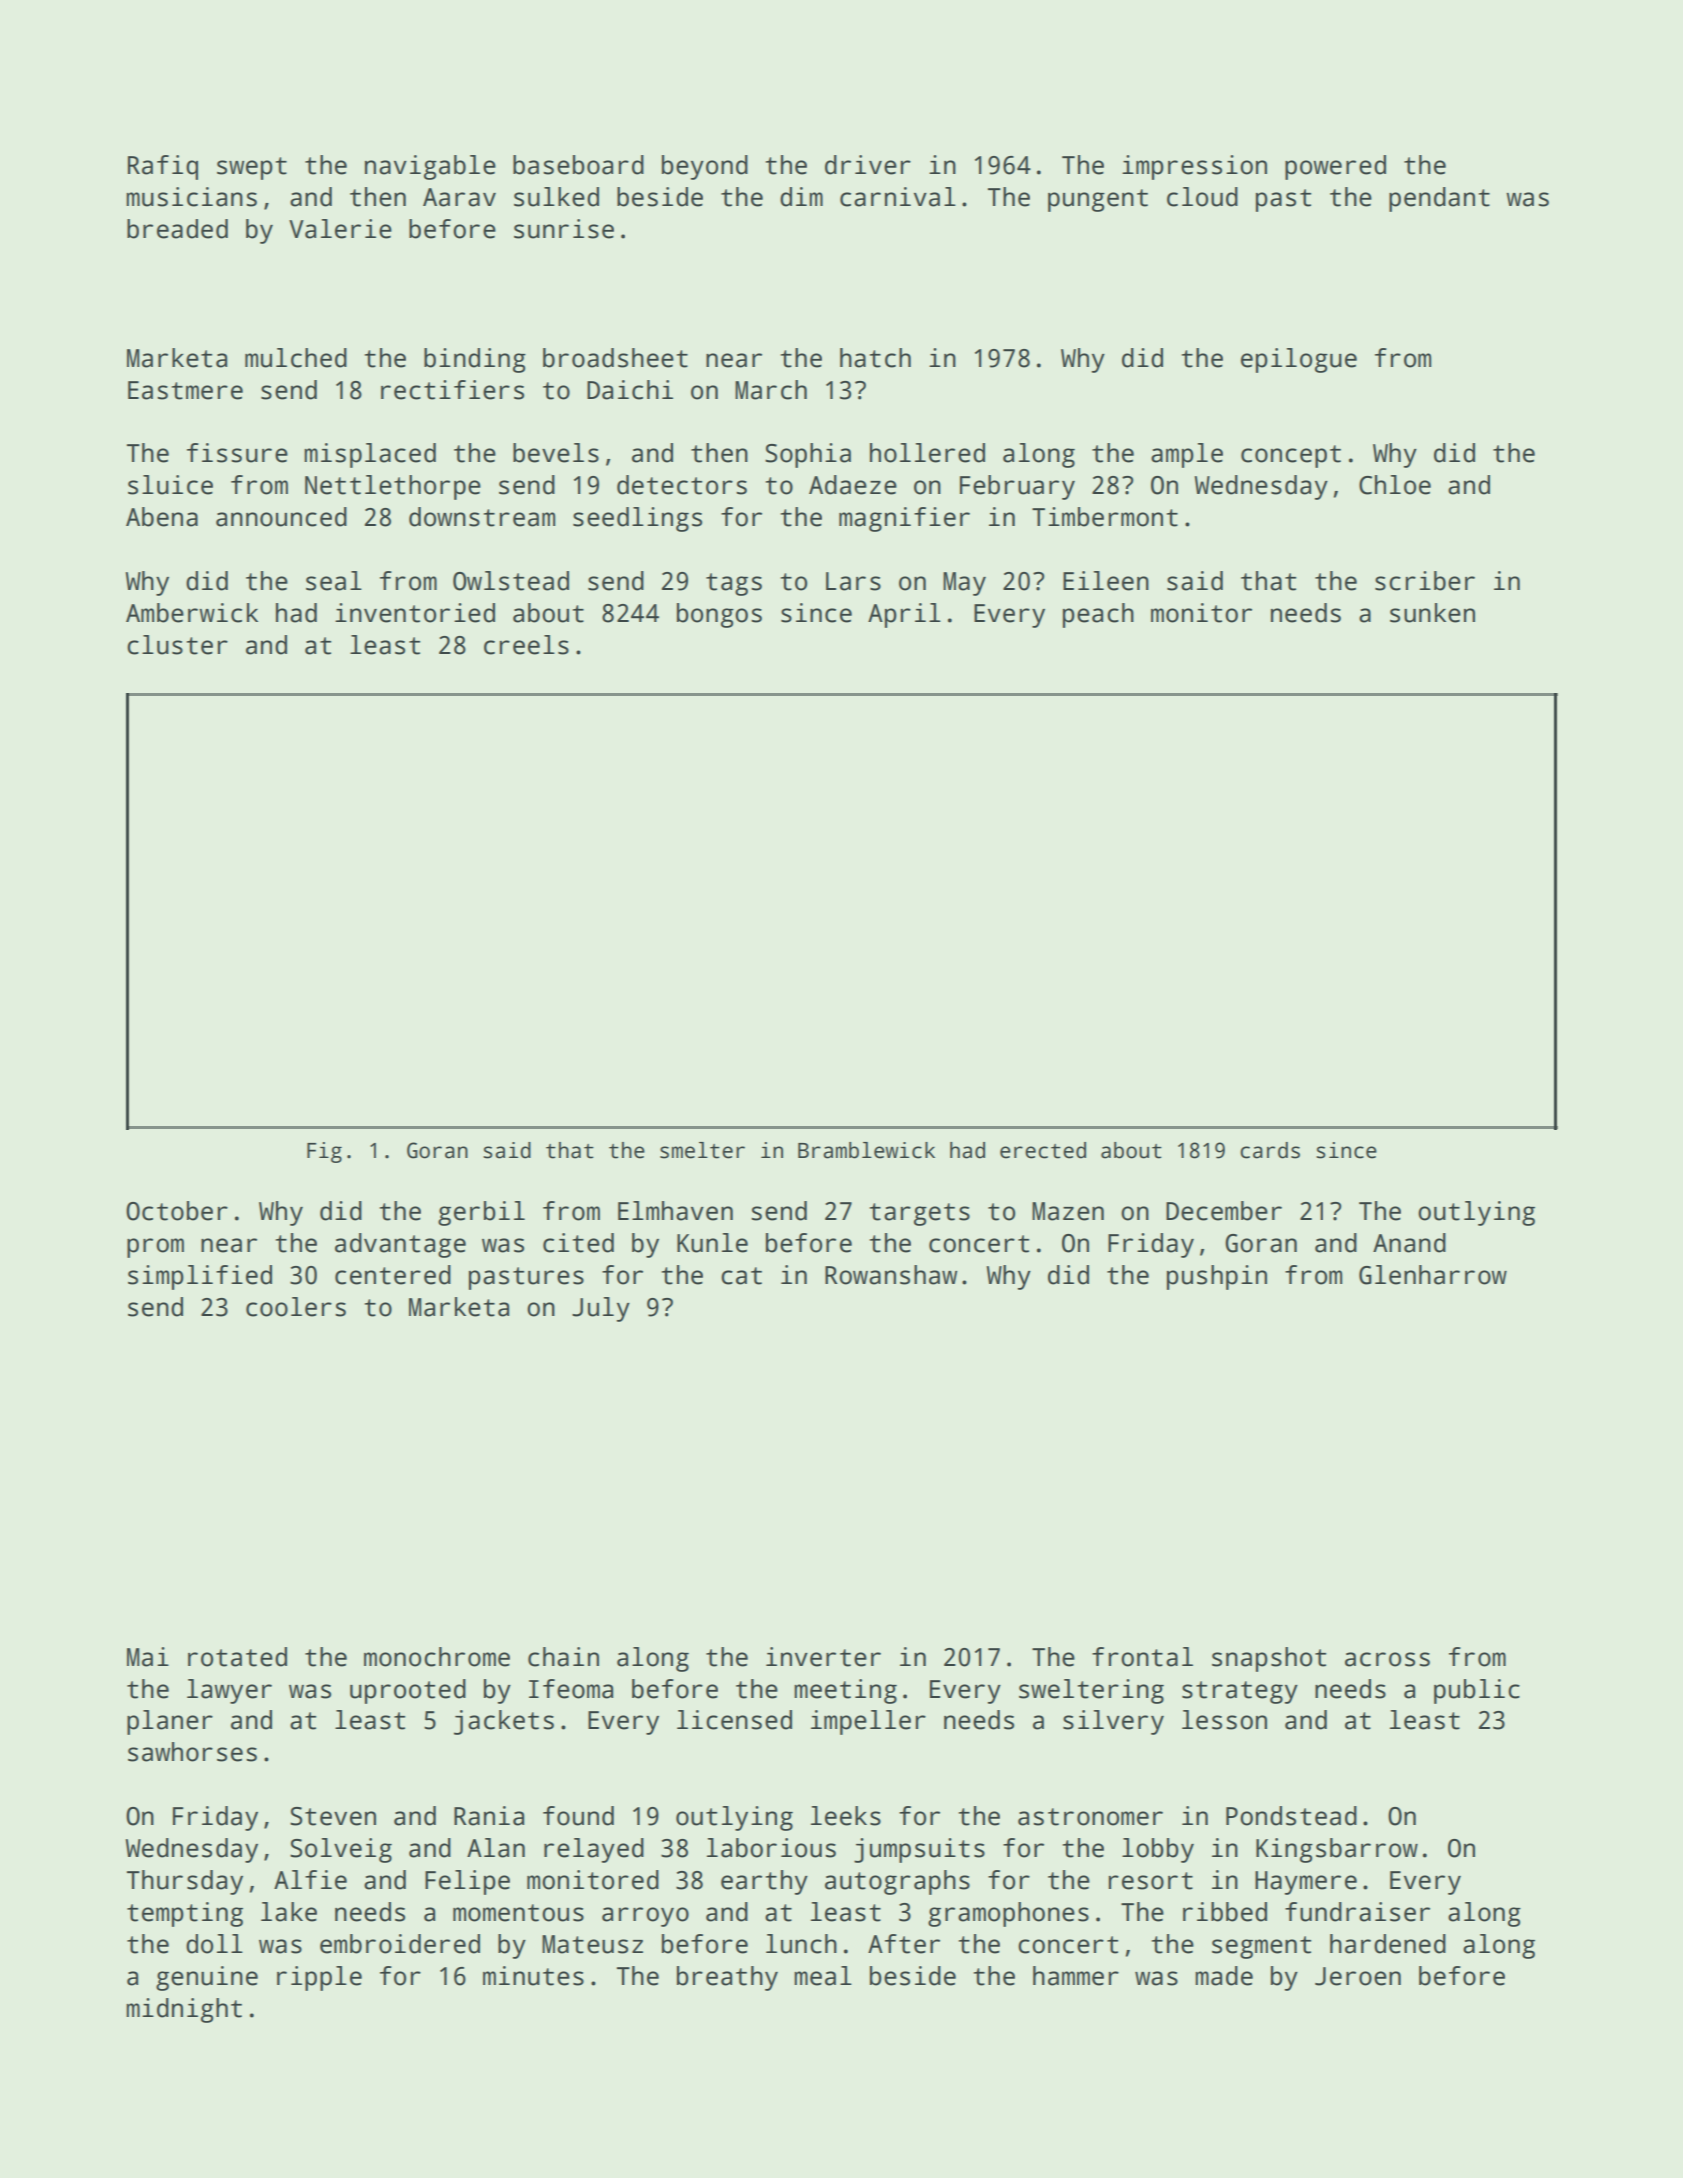 The width and height of the screenshot is (1683, 2178). What do you see at coordinates (296, 1307) in the screenshot?
I see `coolers` at bounding box center [296, 1307].
